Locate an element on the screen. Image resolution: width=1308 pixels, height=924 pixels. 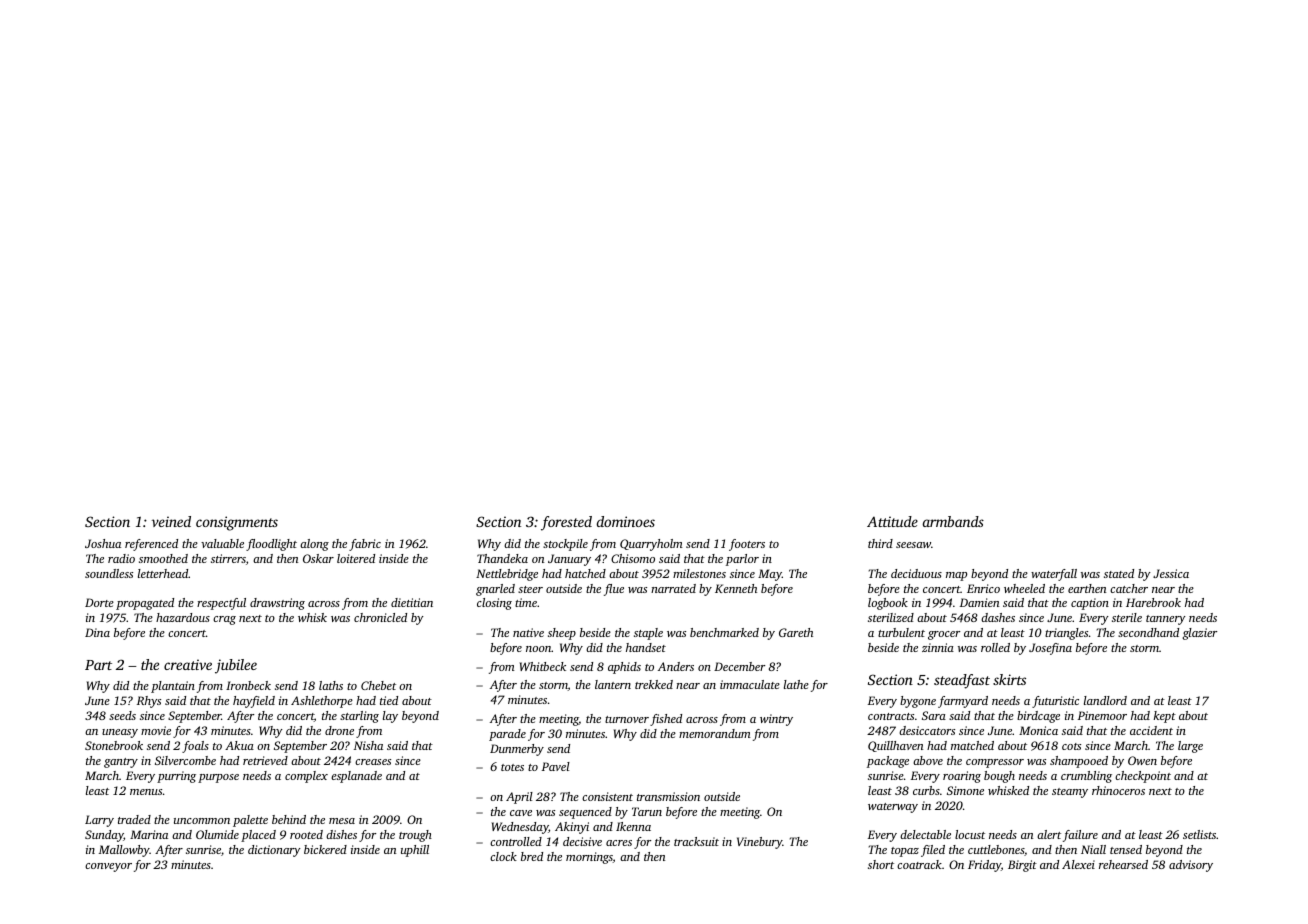
conveyor is located at coordinates (108, 867).
